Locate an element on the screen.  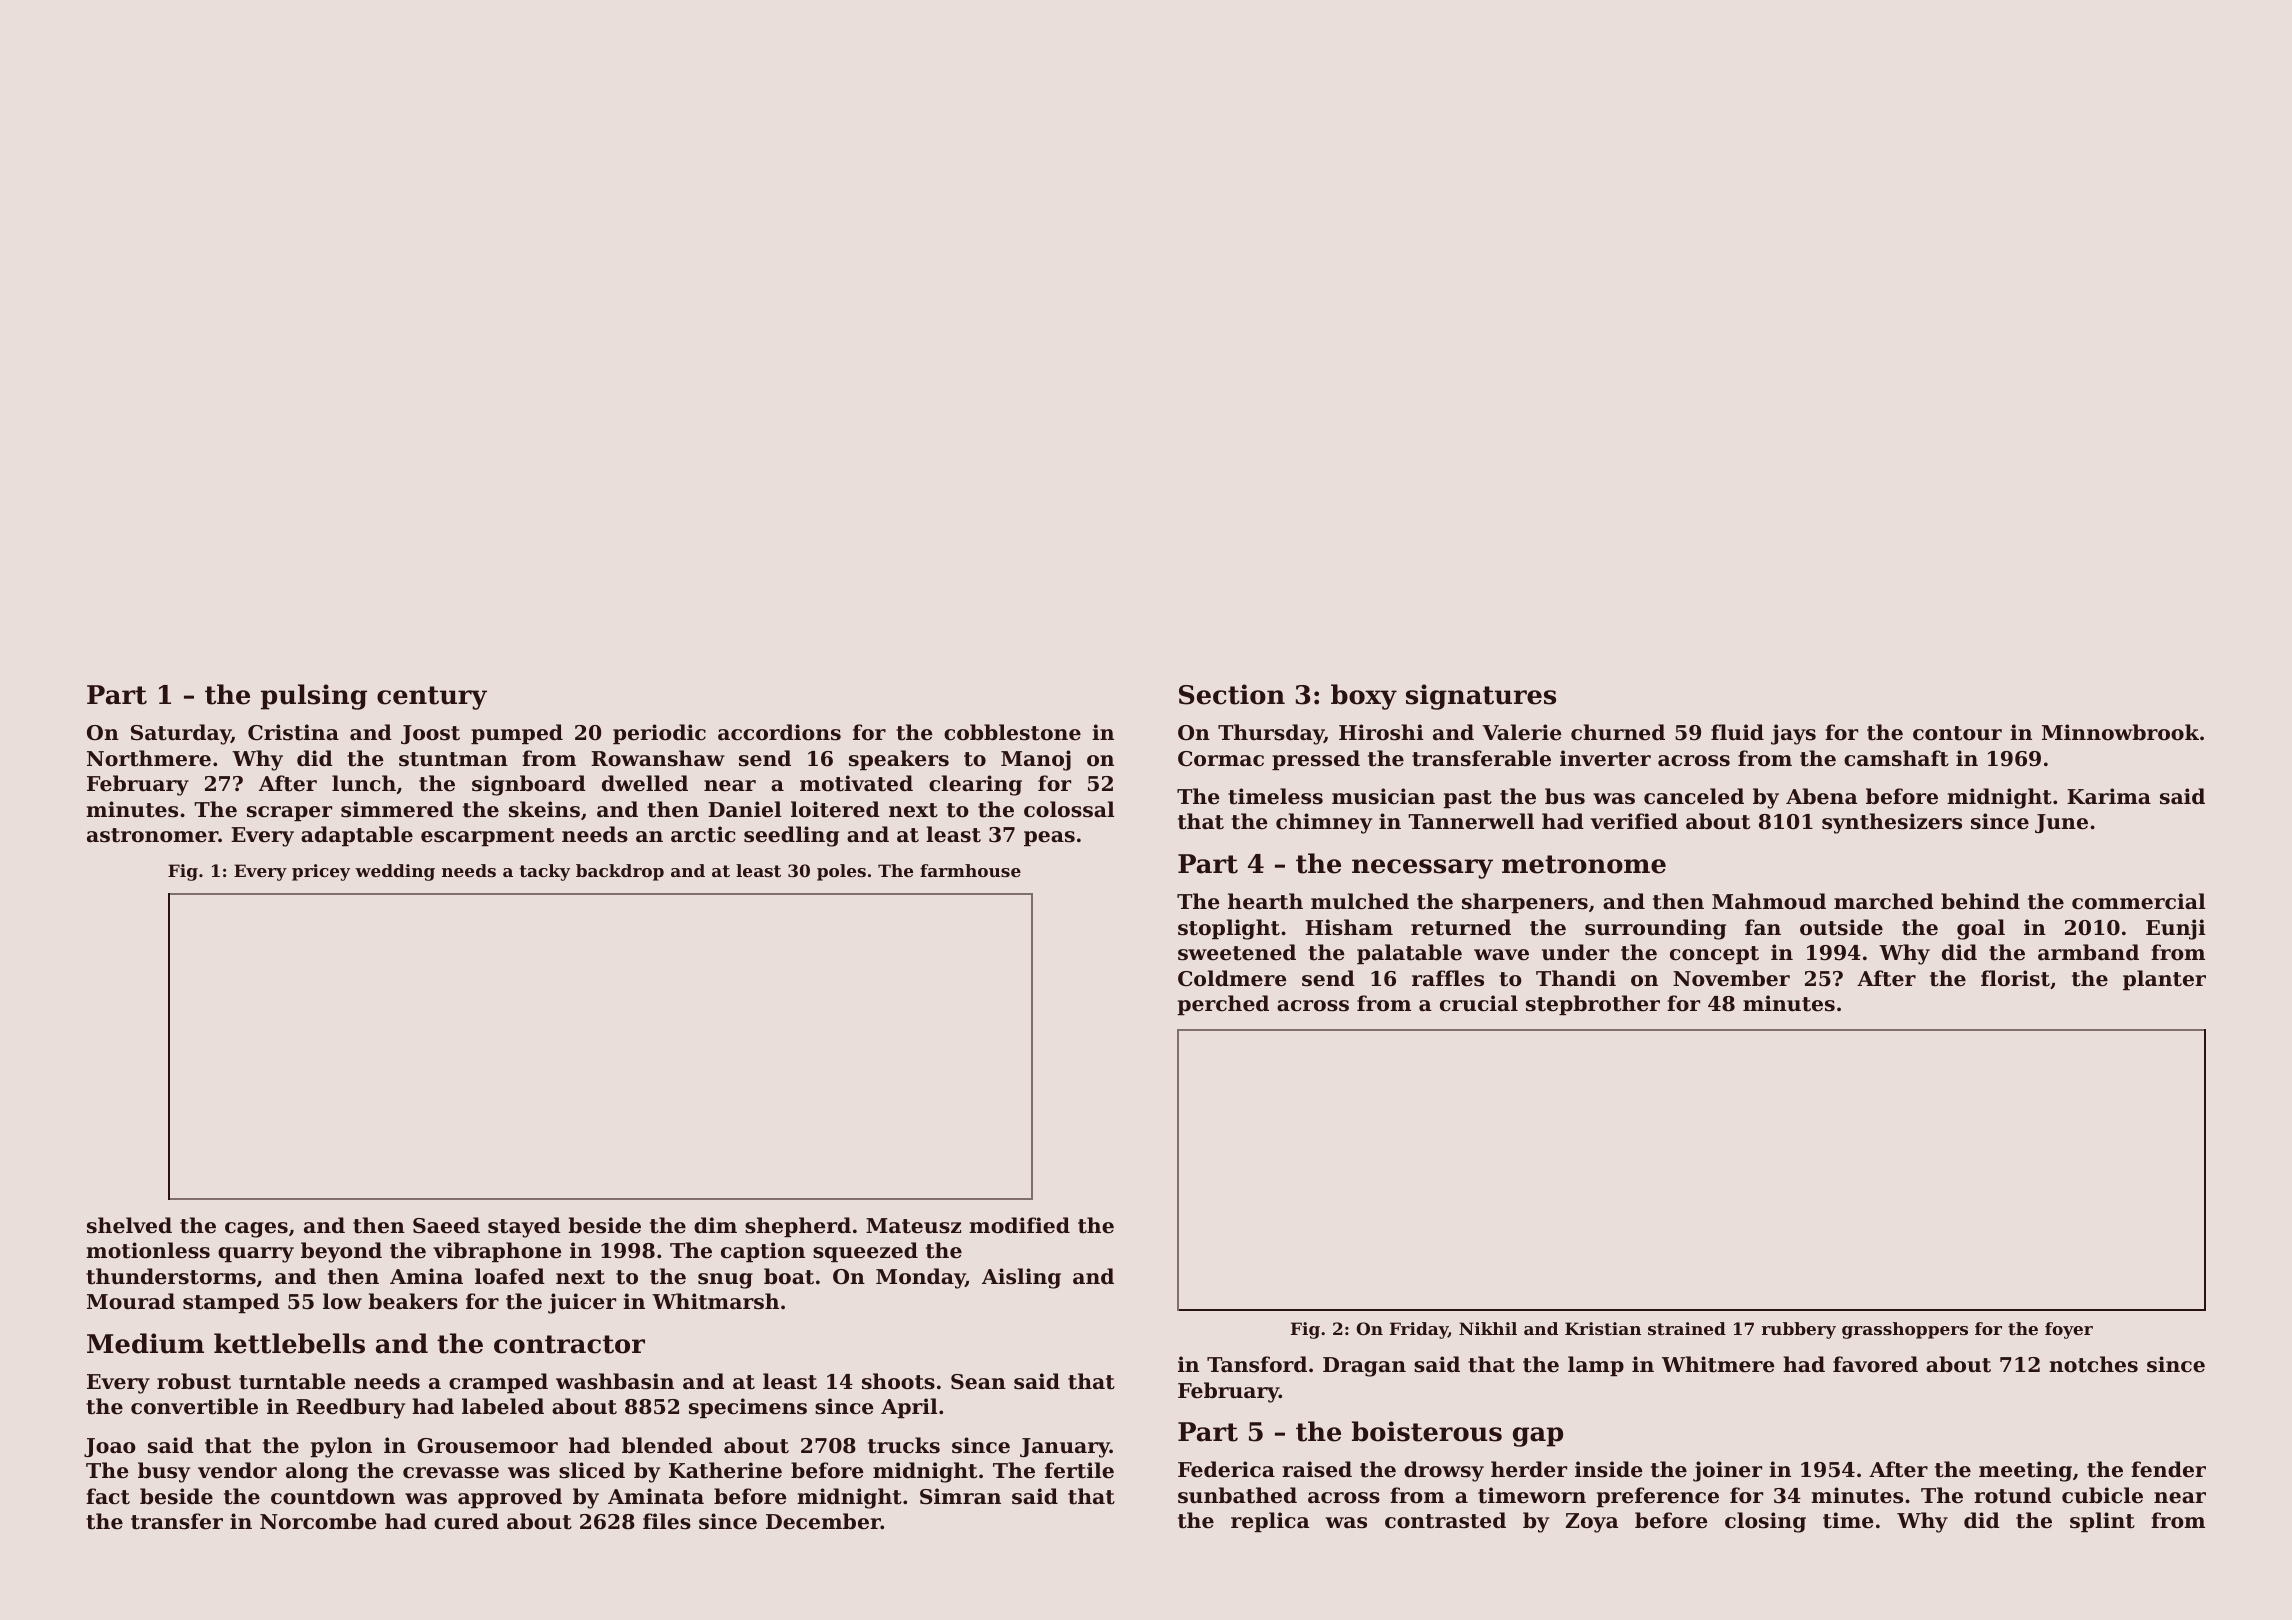
crucial is located at coordinates (1479, 1003).
